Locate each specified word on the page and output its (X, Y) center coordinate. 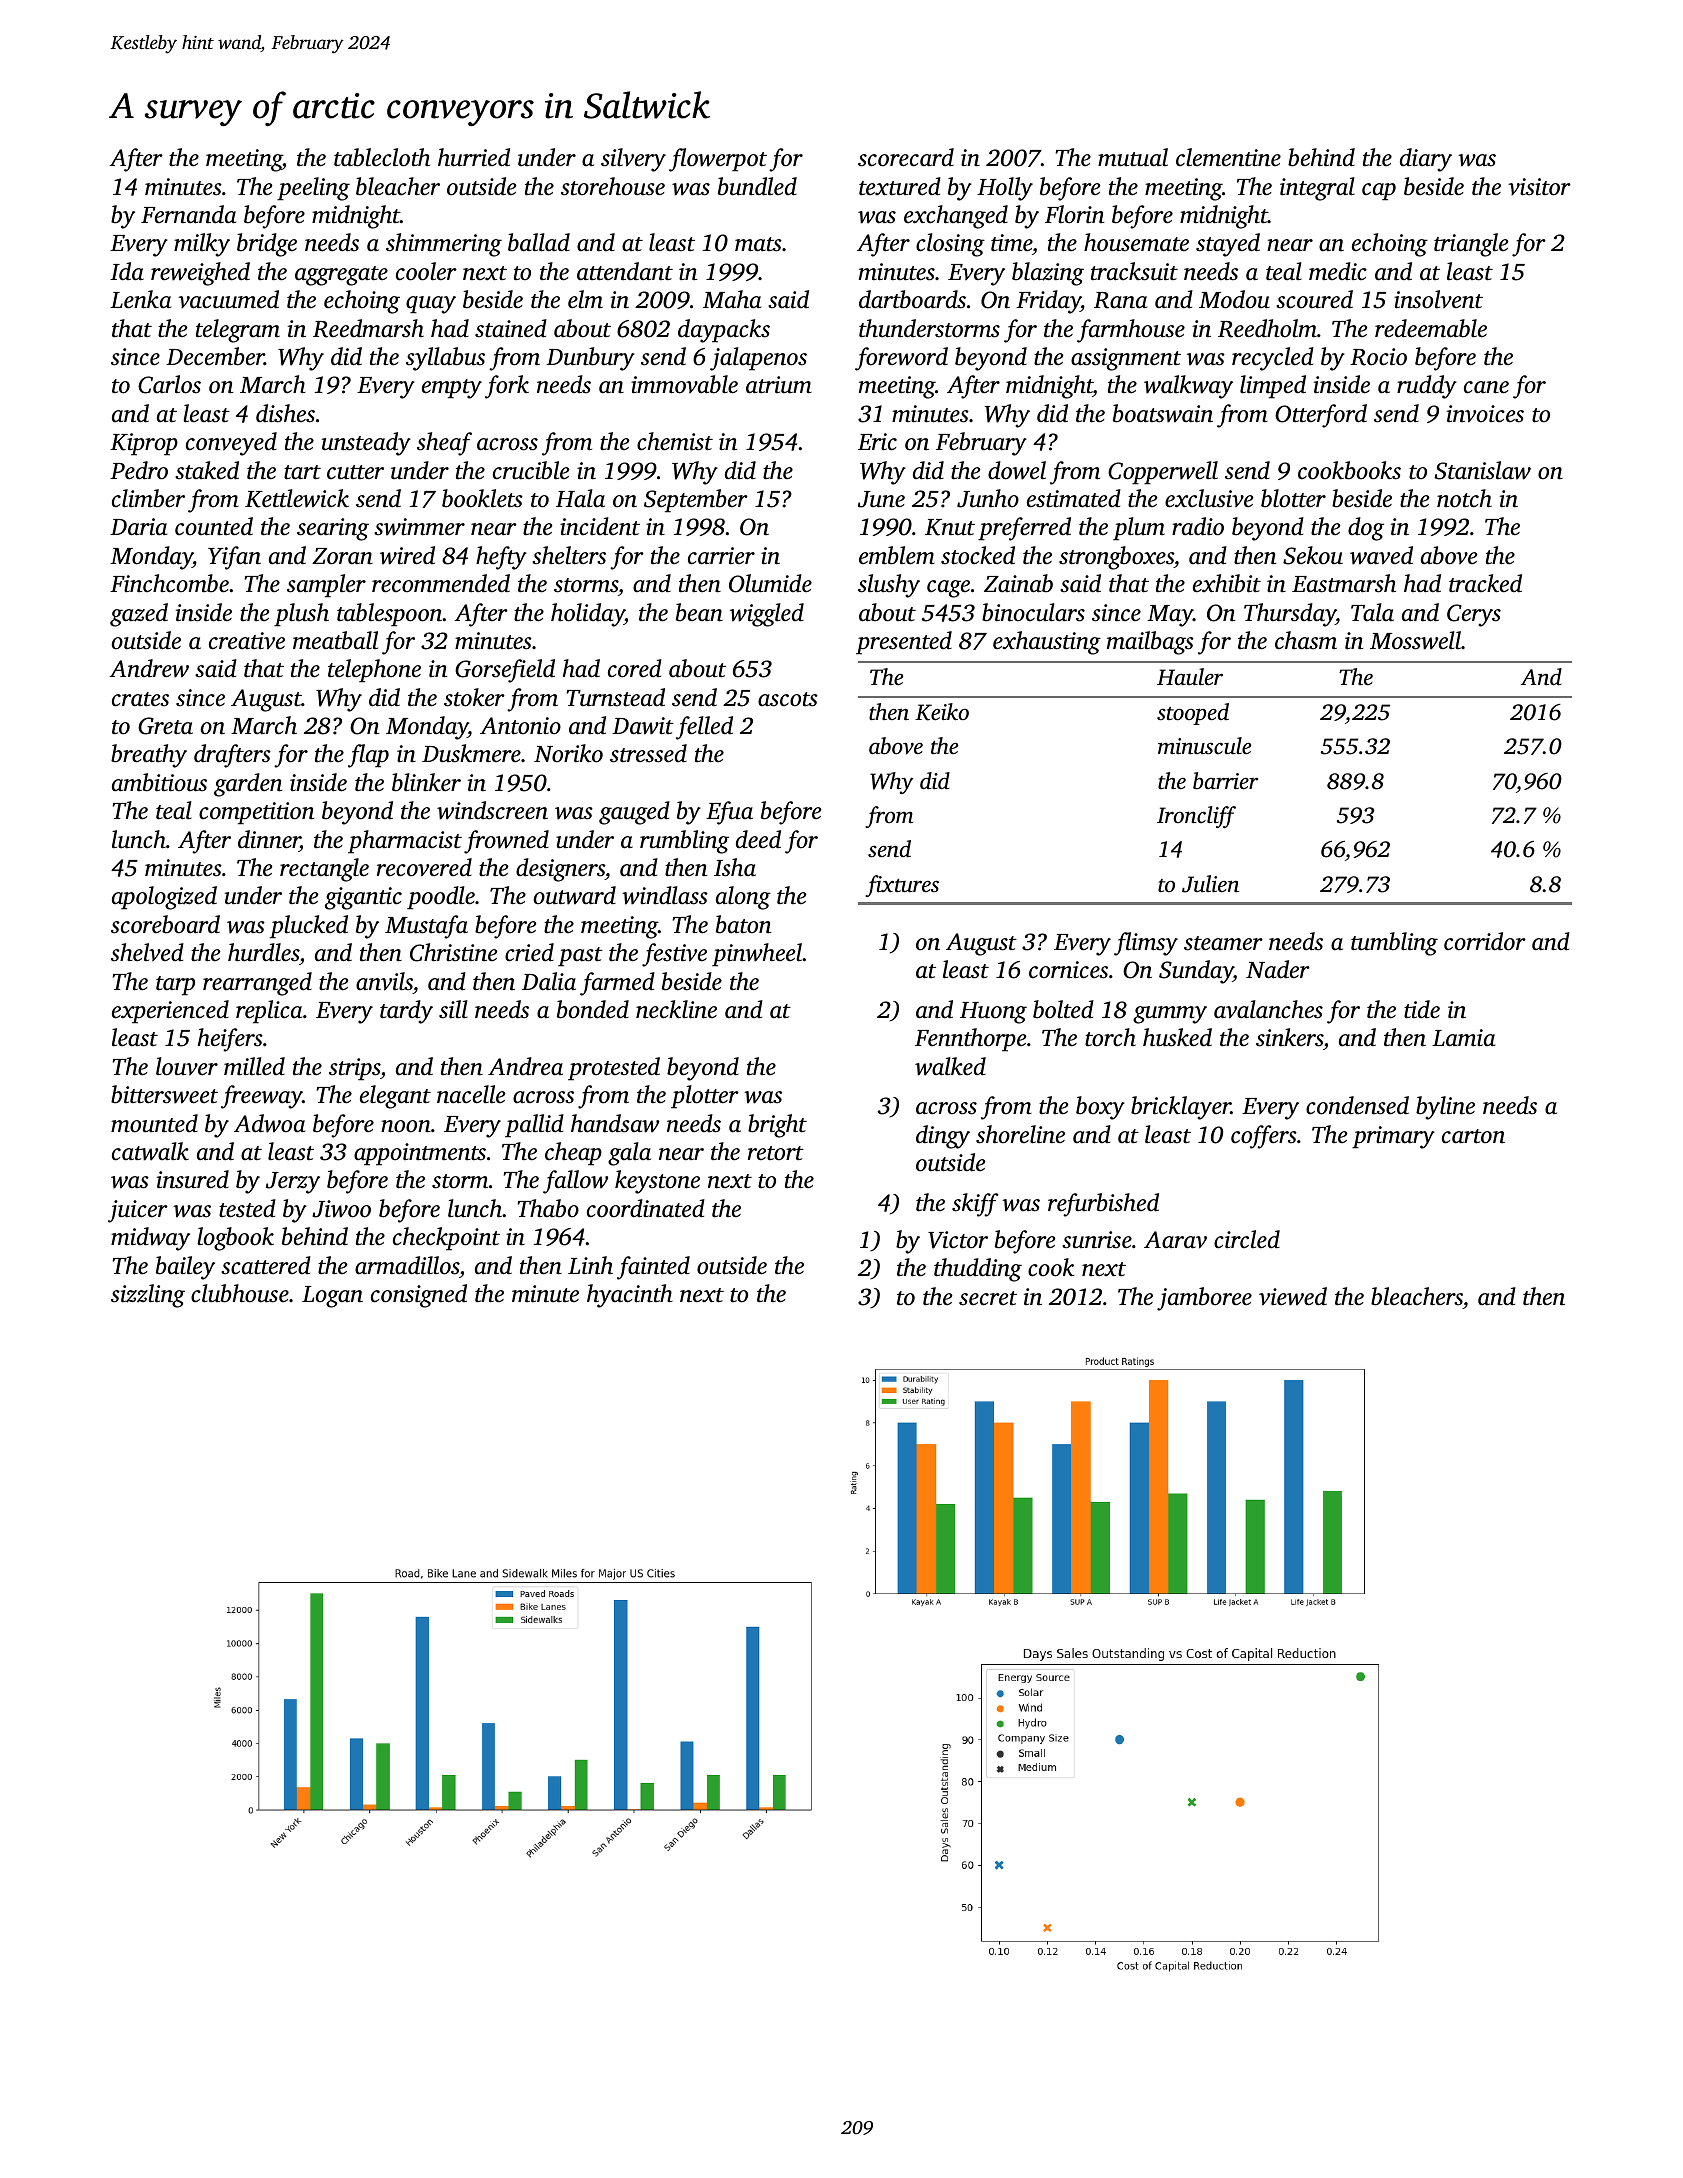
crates (140, 699)
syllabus (445, 359)
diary (1426, 160)
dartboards (912, 299)
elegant (395, 1097)
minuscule (1204, 746)
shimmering (444, 245)
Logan (332, 1297)
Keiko (942, 712)
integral (1317, 189)
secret (988, 1298)
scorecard (906, 157)
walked (950, 1066)
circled (1247, 1239)
